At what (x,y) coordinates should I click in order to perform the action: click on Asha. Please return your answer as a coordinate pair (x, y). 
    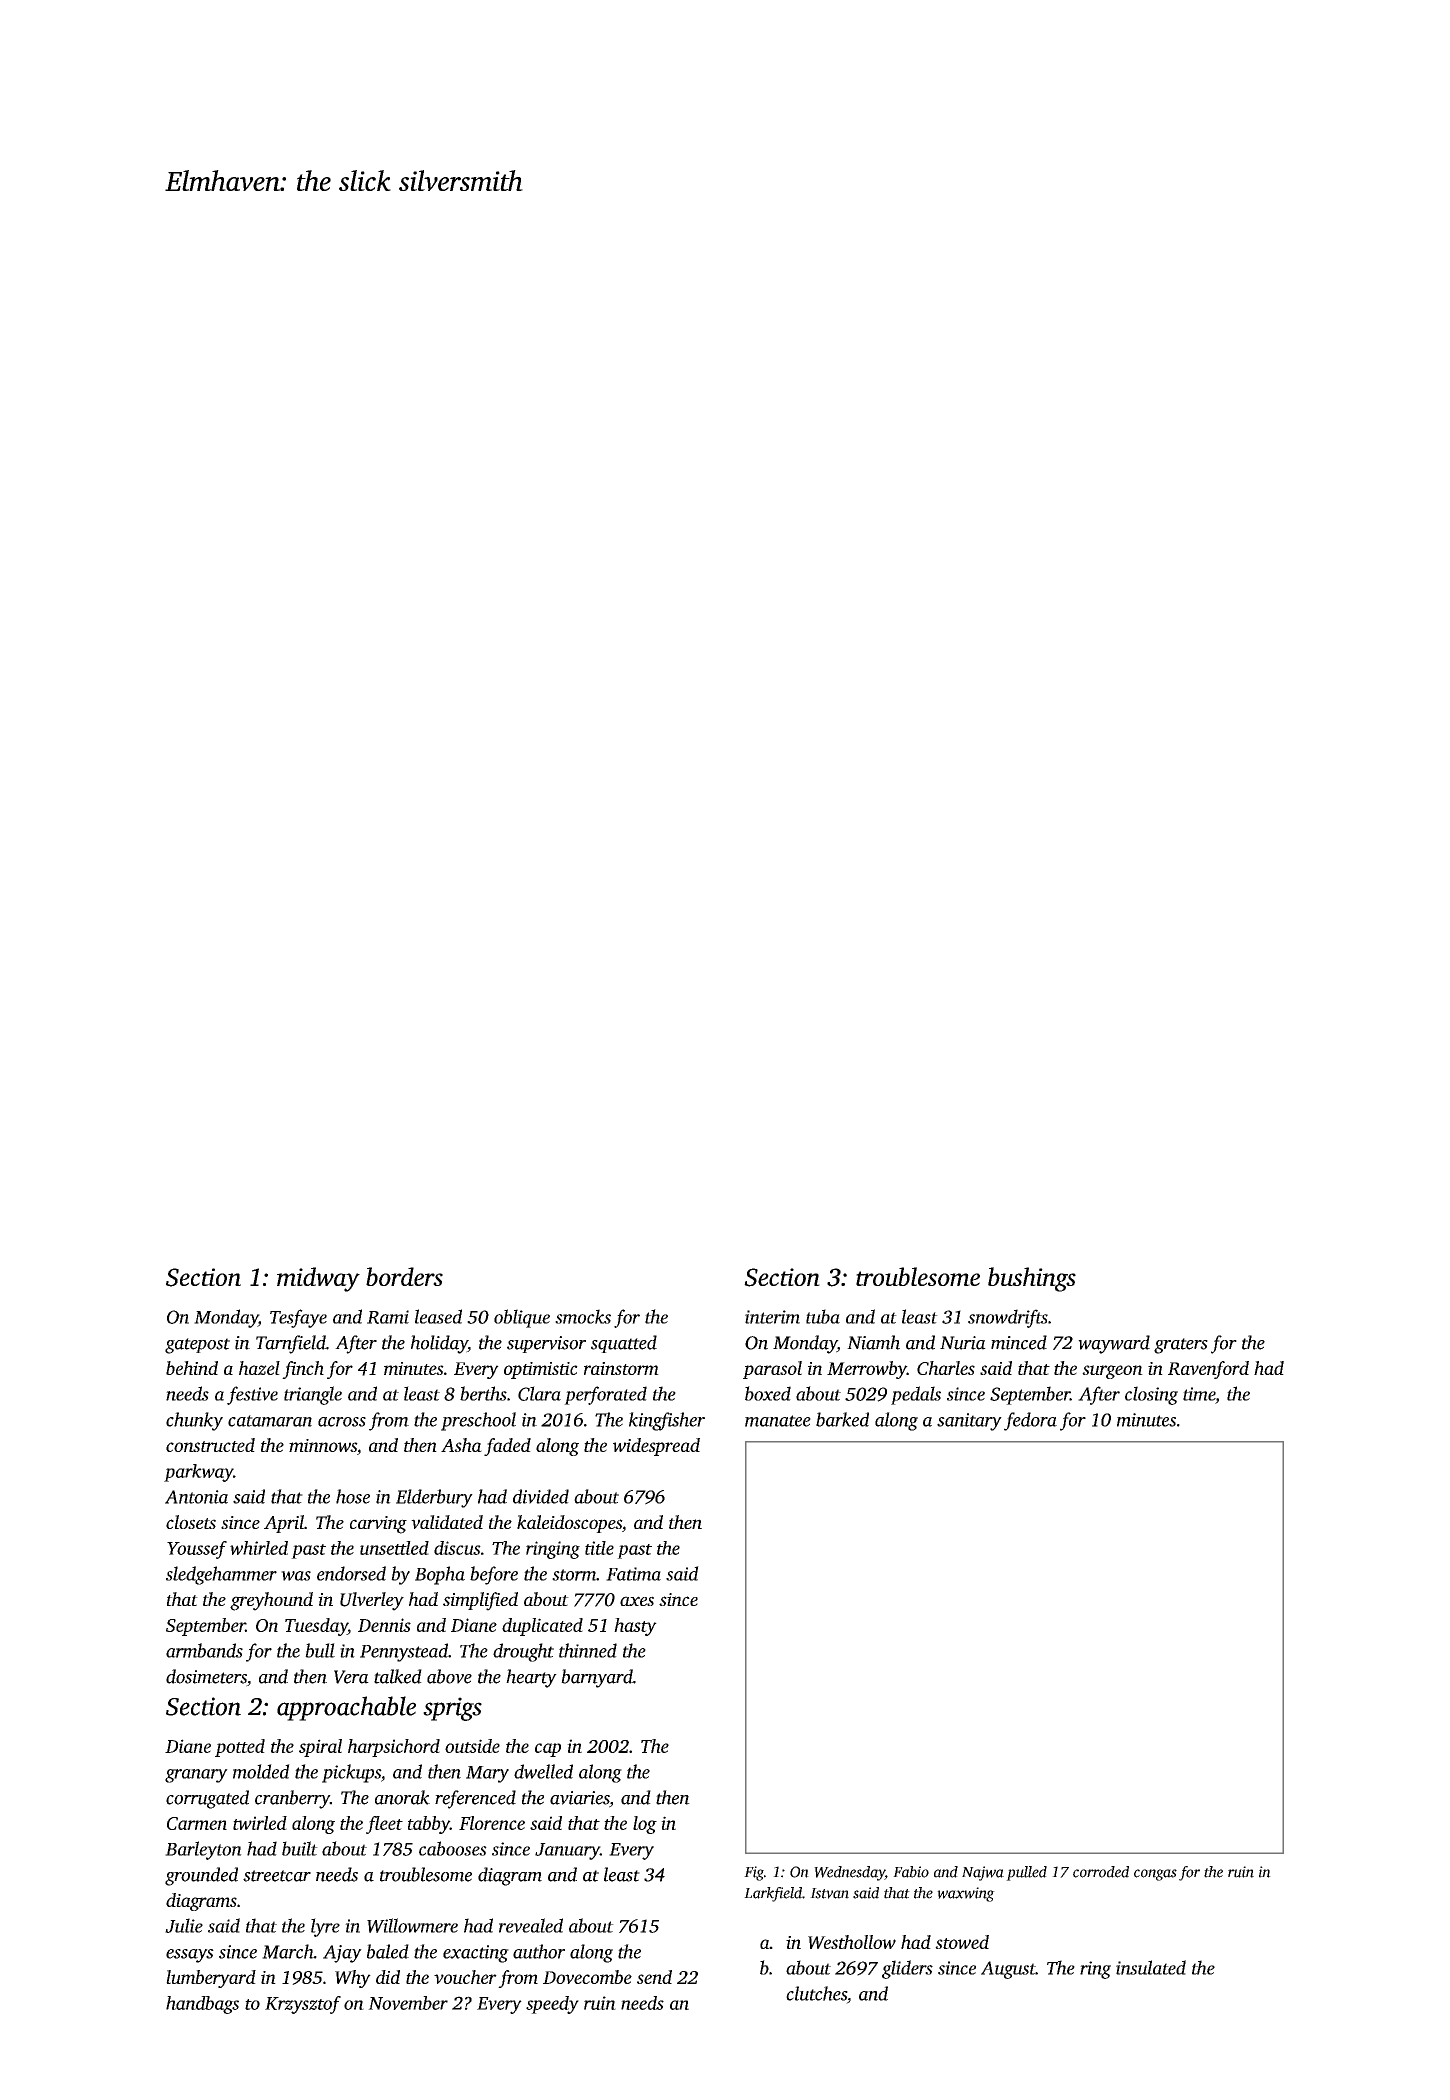
    Looking at the image, I should click on (461, 1445).
